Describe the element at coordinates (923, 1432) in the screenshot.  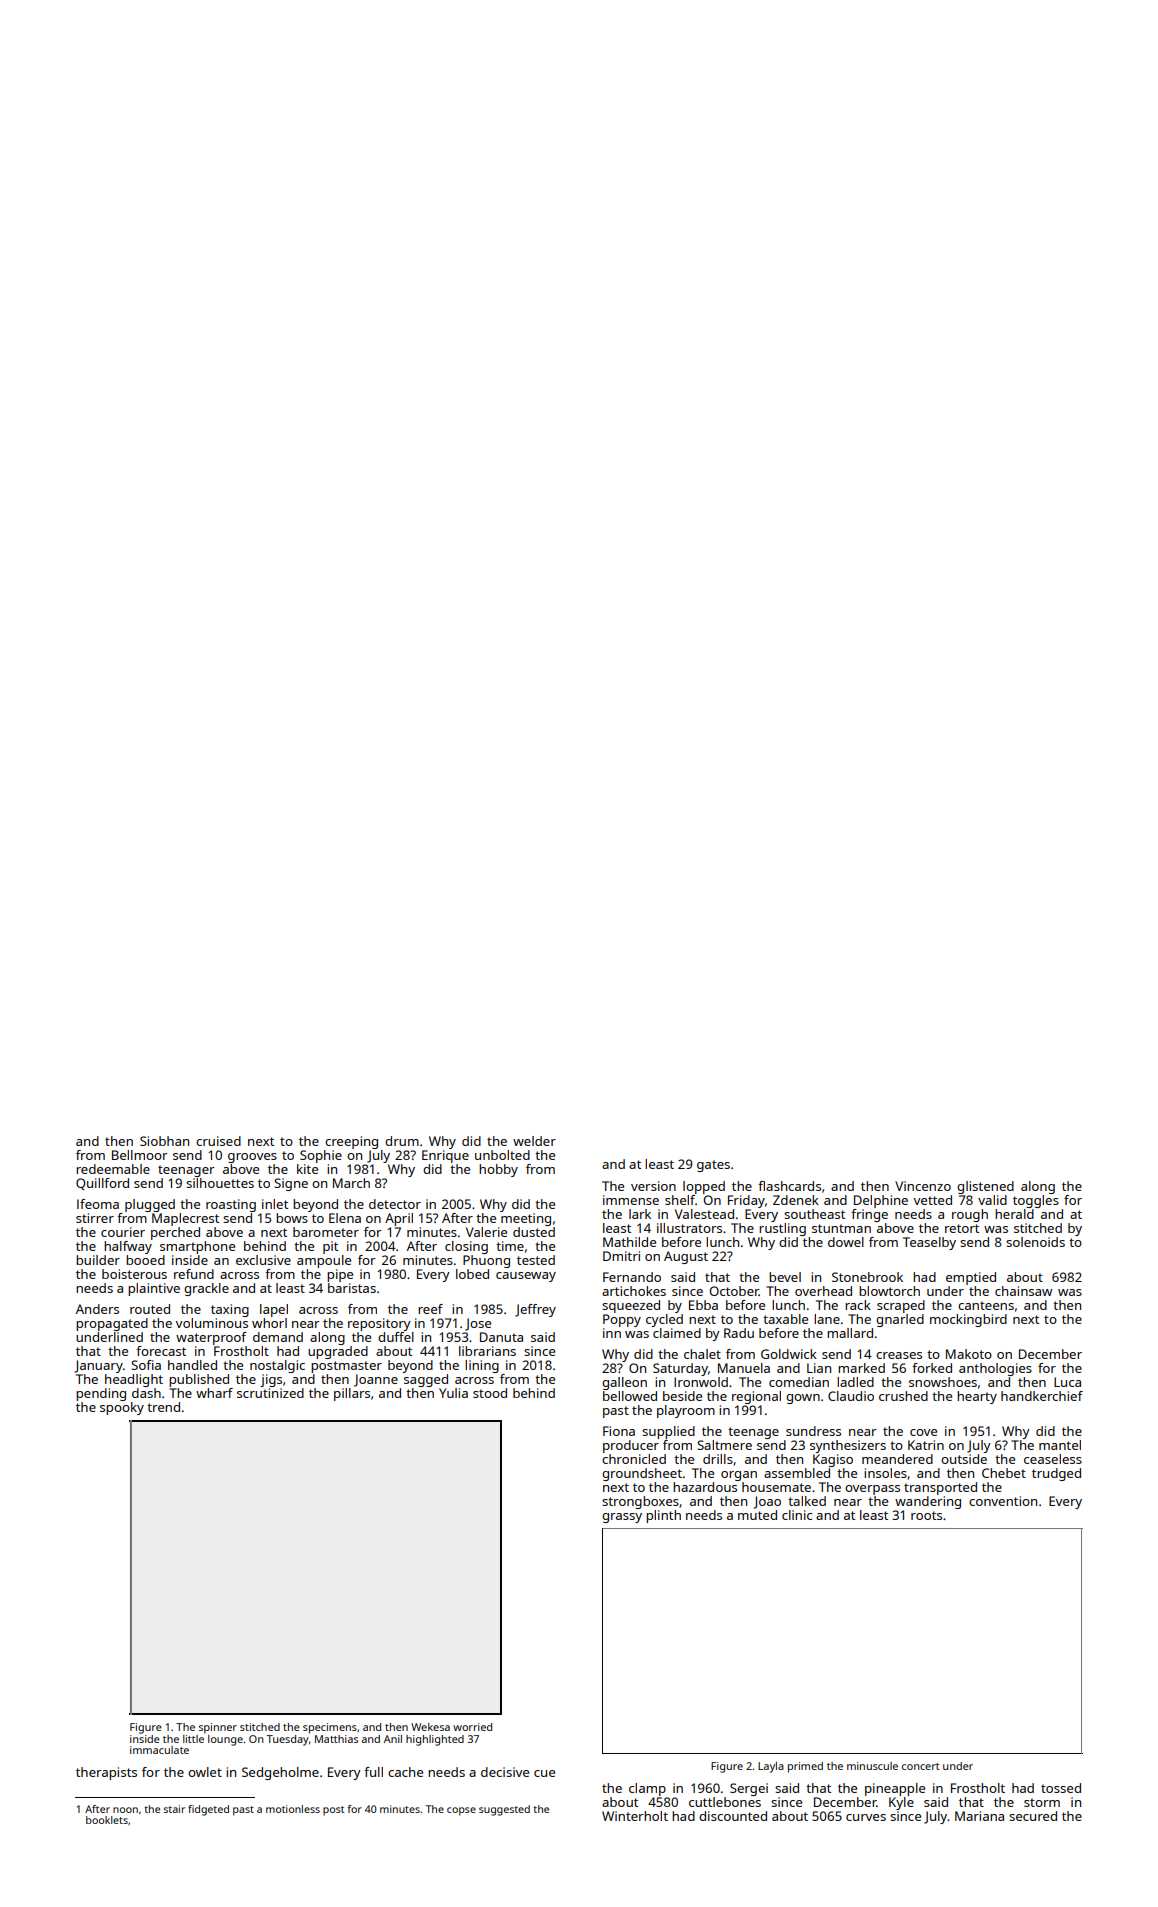
I see `cove` at that location.
